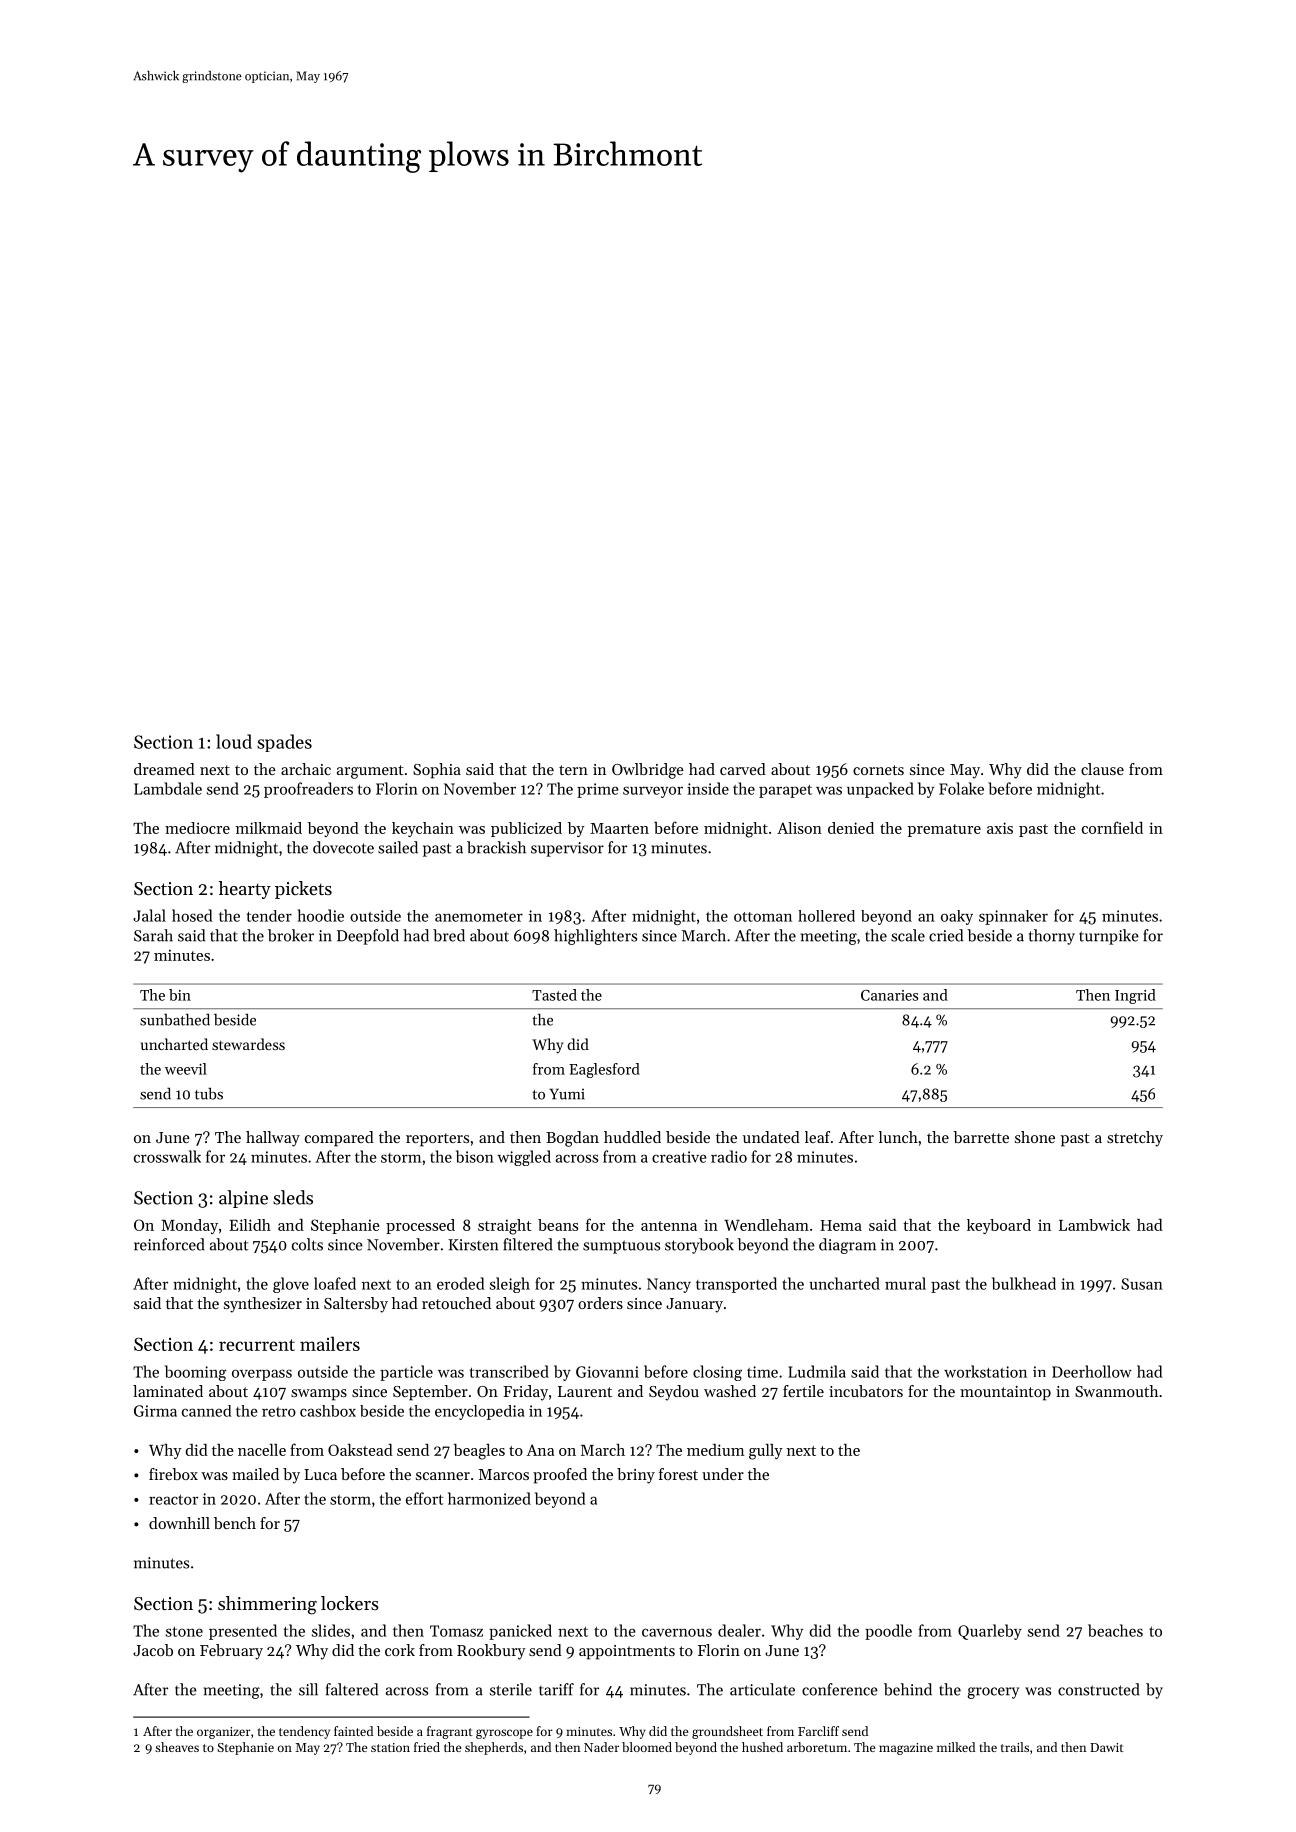 The width and height of the screenshot is (1296, 1832). What do you see at coordinates (826, 916) in the screenshot?
I see `hollered` at bounding box center [826, 916].
